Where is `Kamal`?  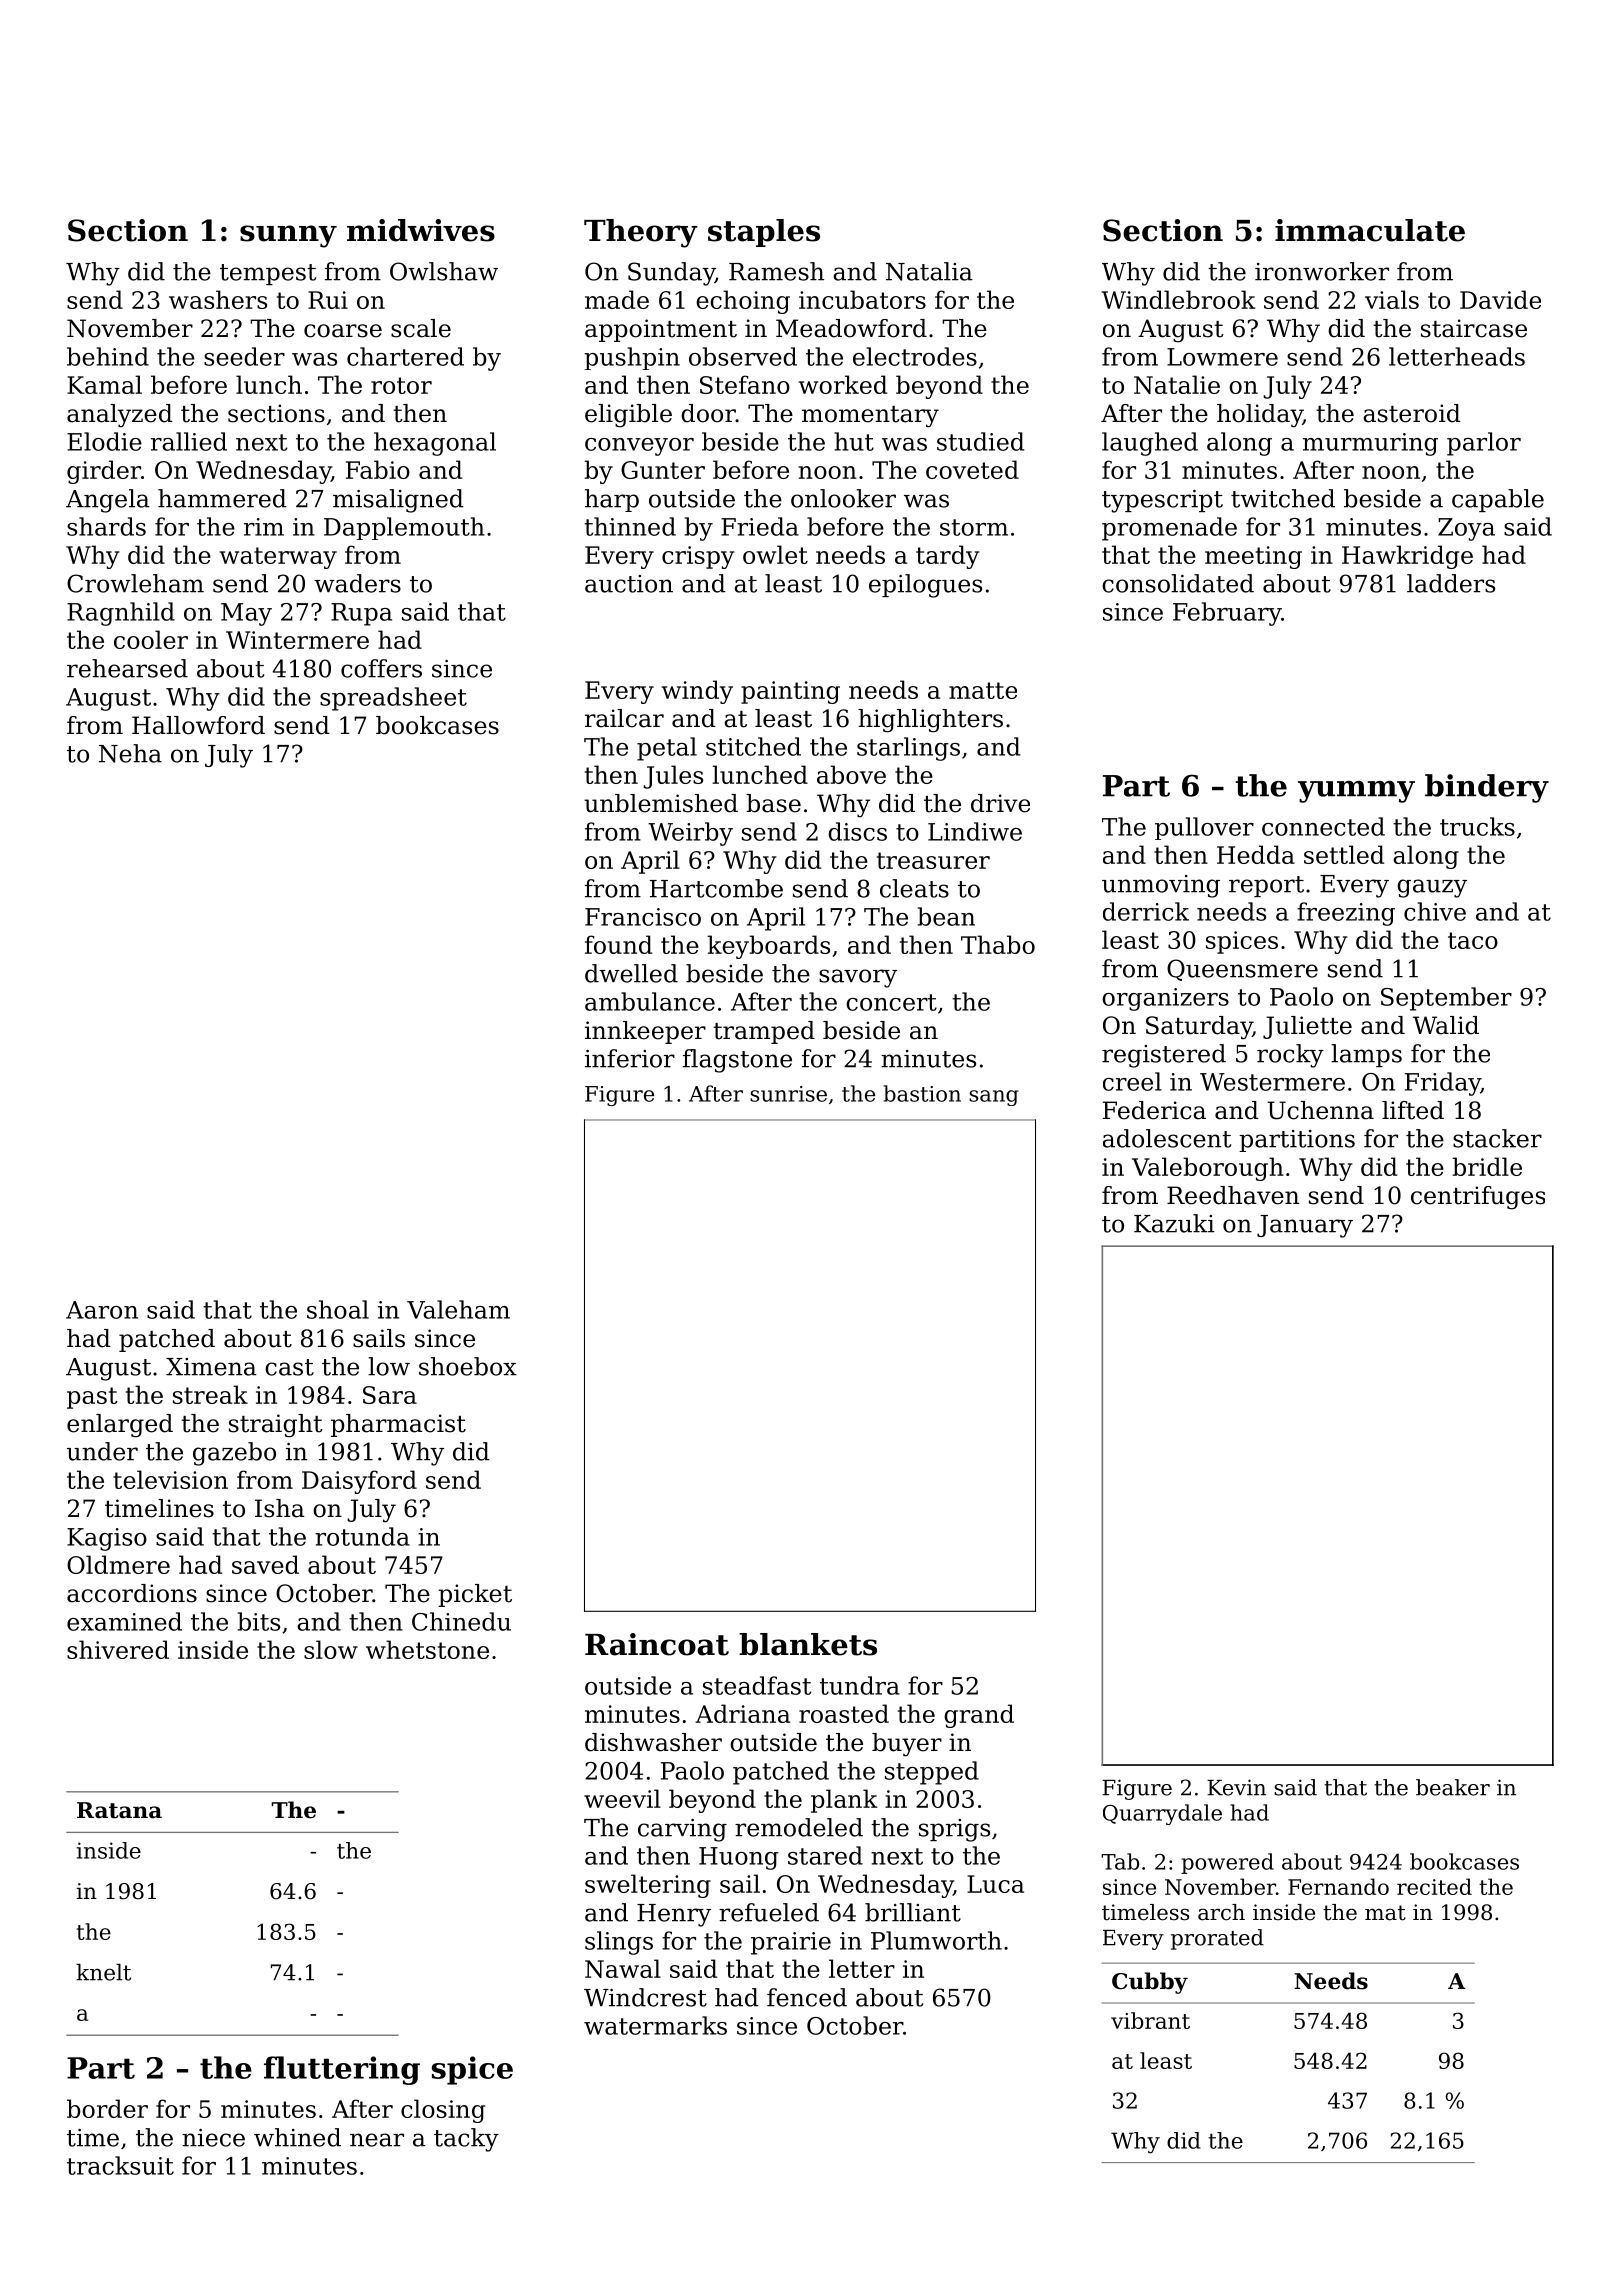 Kamal is located at coordinates (104, 384).
